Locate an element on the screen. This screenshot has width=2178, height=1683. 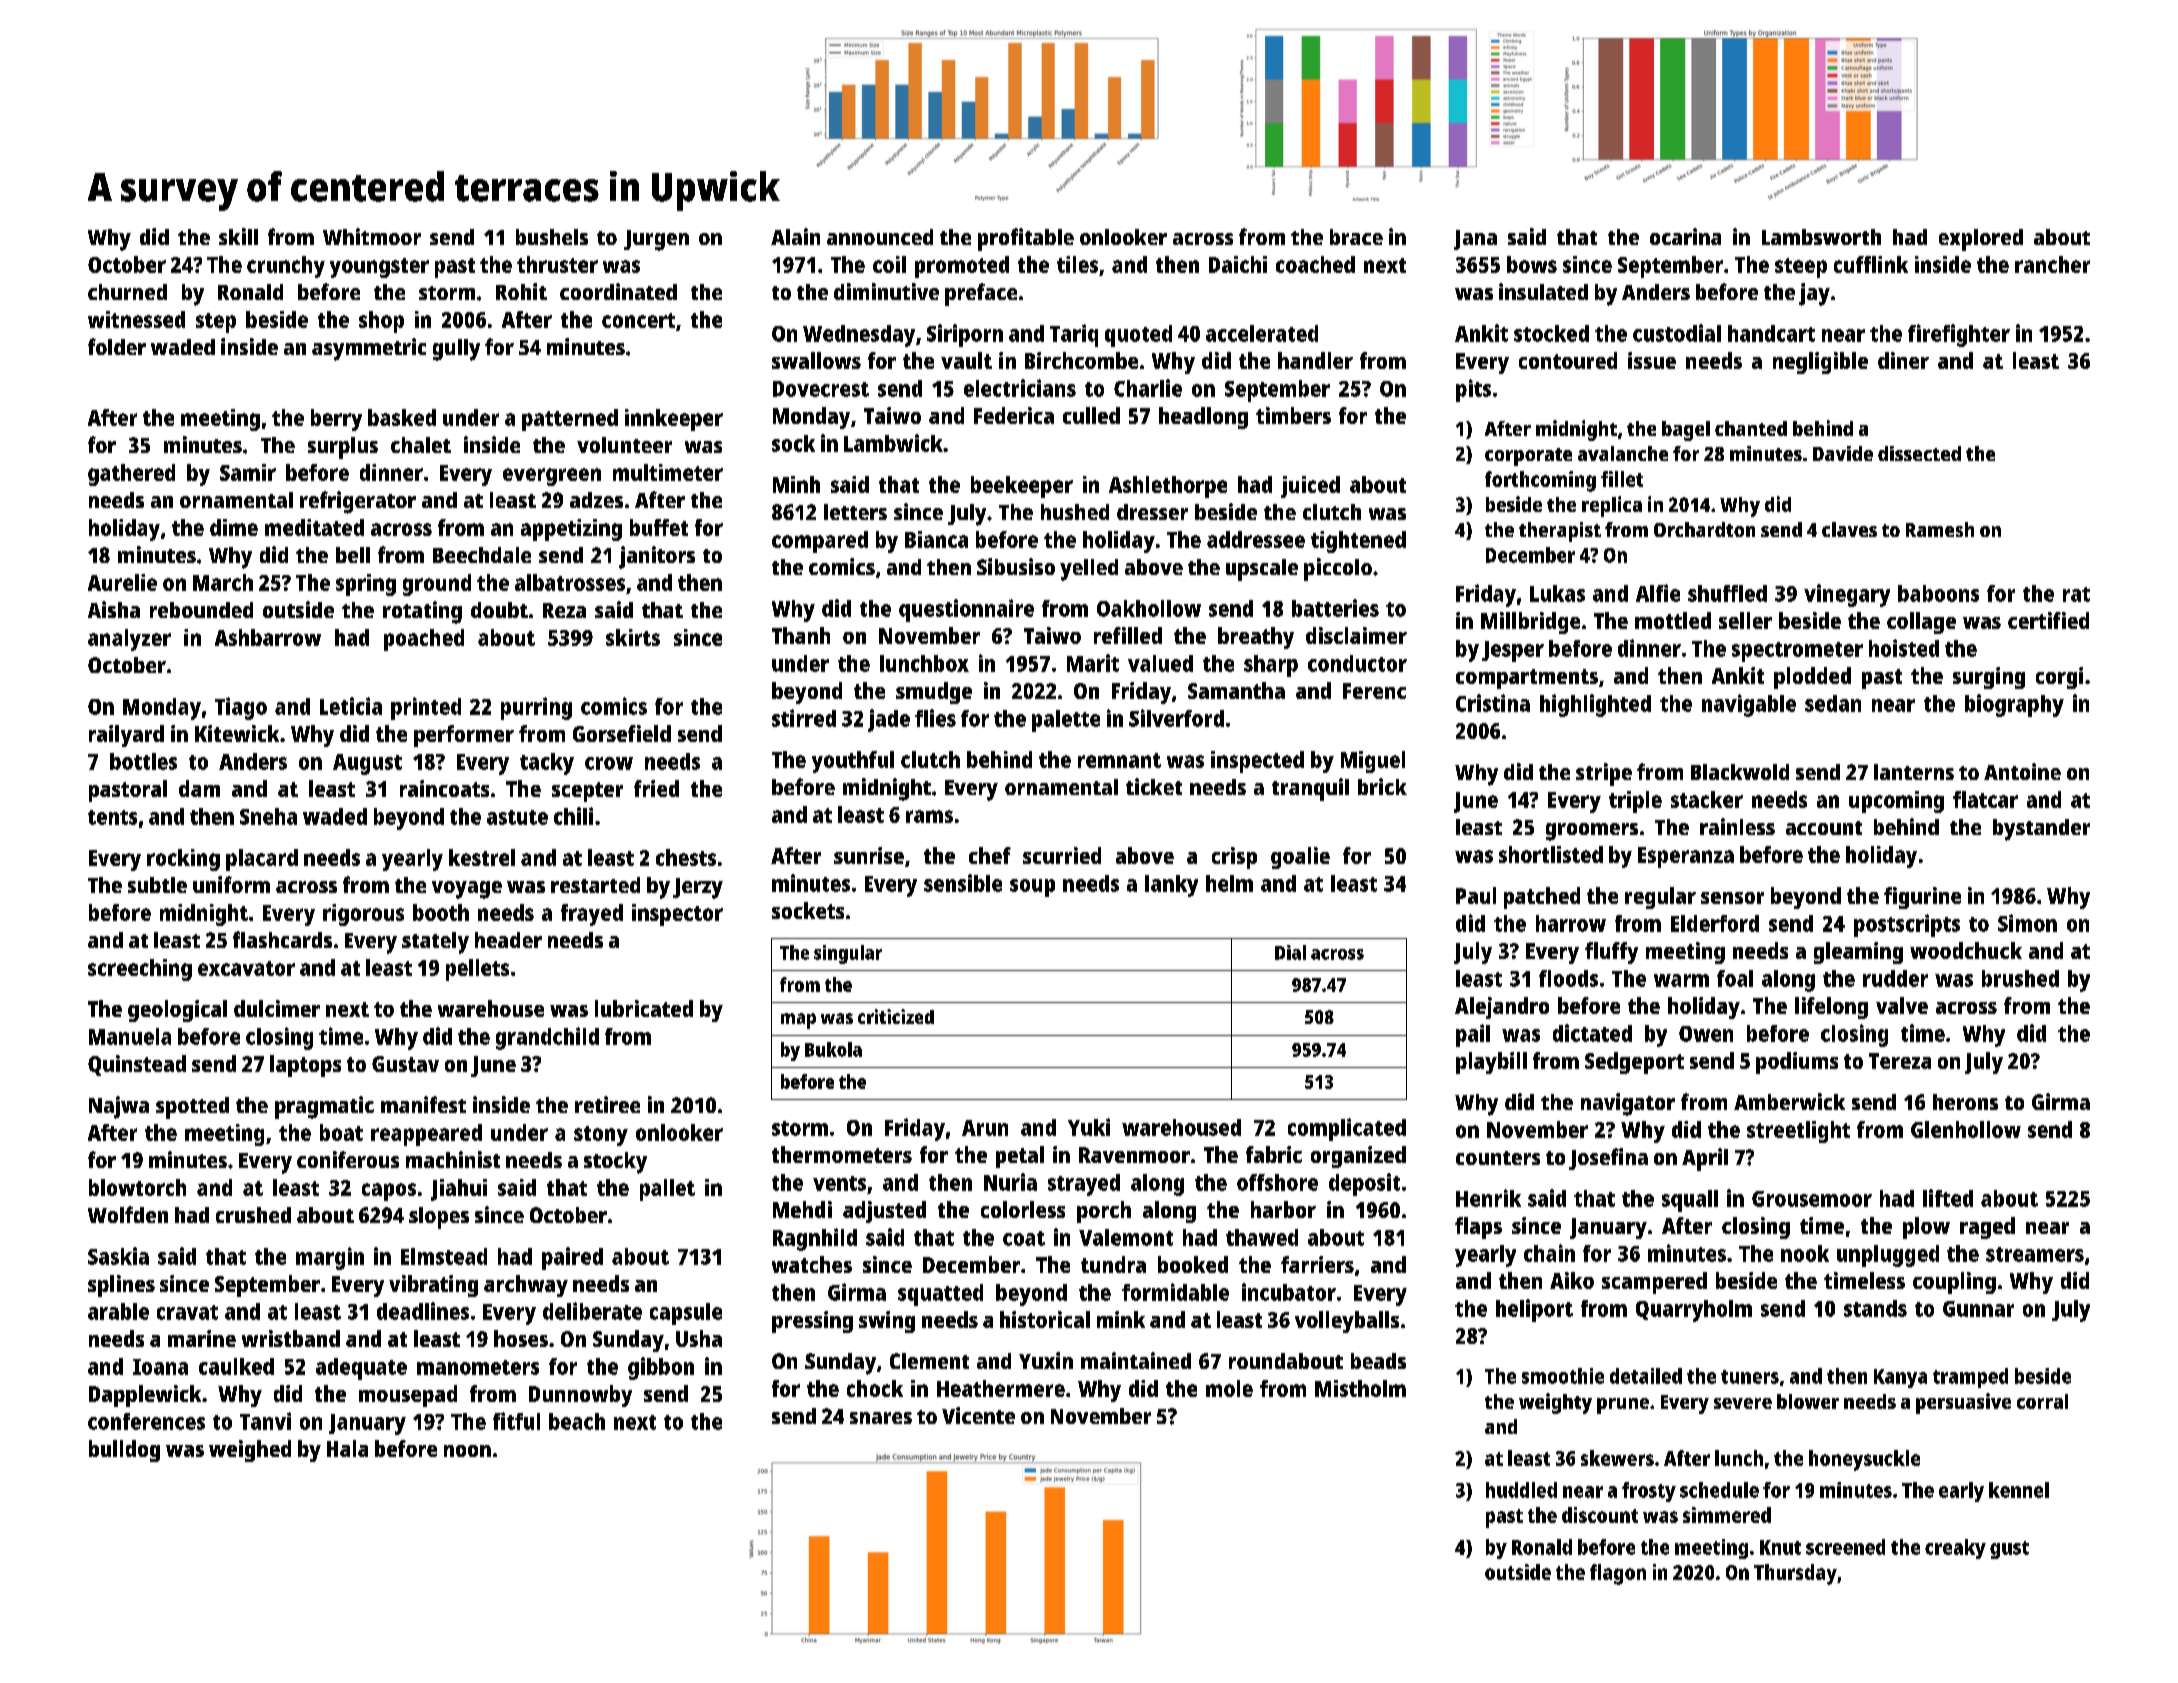
youngster is located at coordinates (379, 268).
